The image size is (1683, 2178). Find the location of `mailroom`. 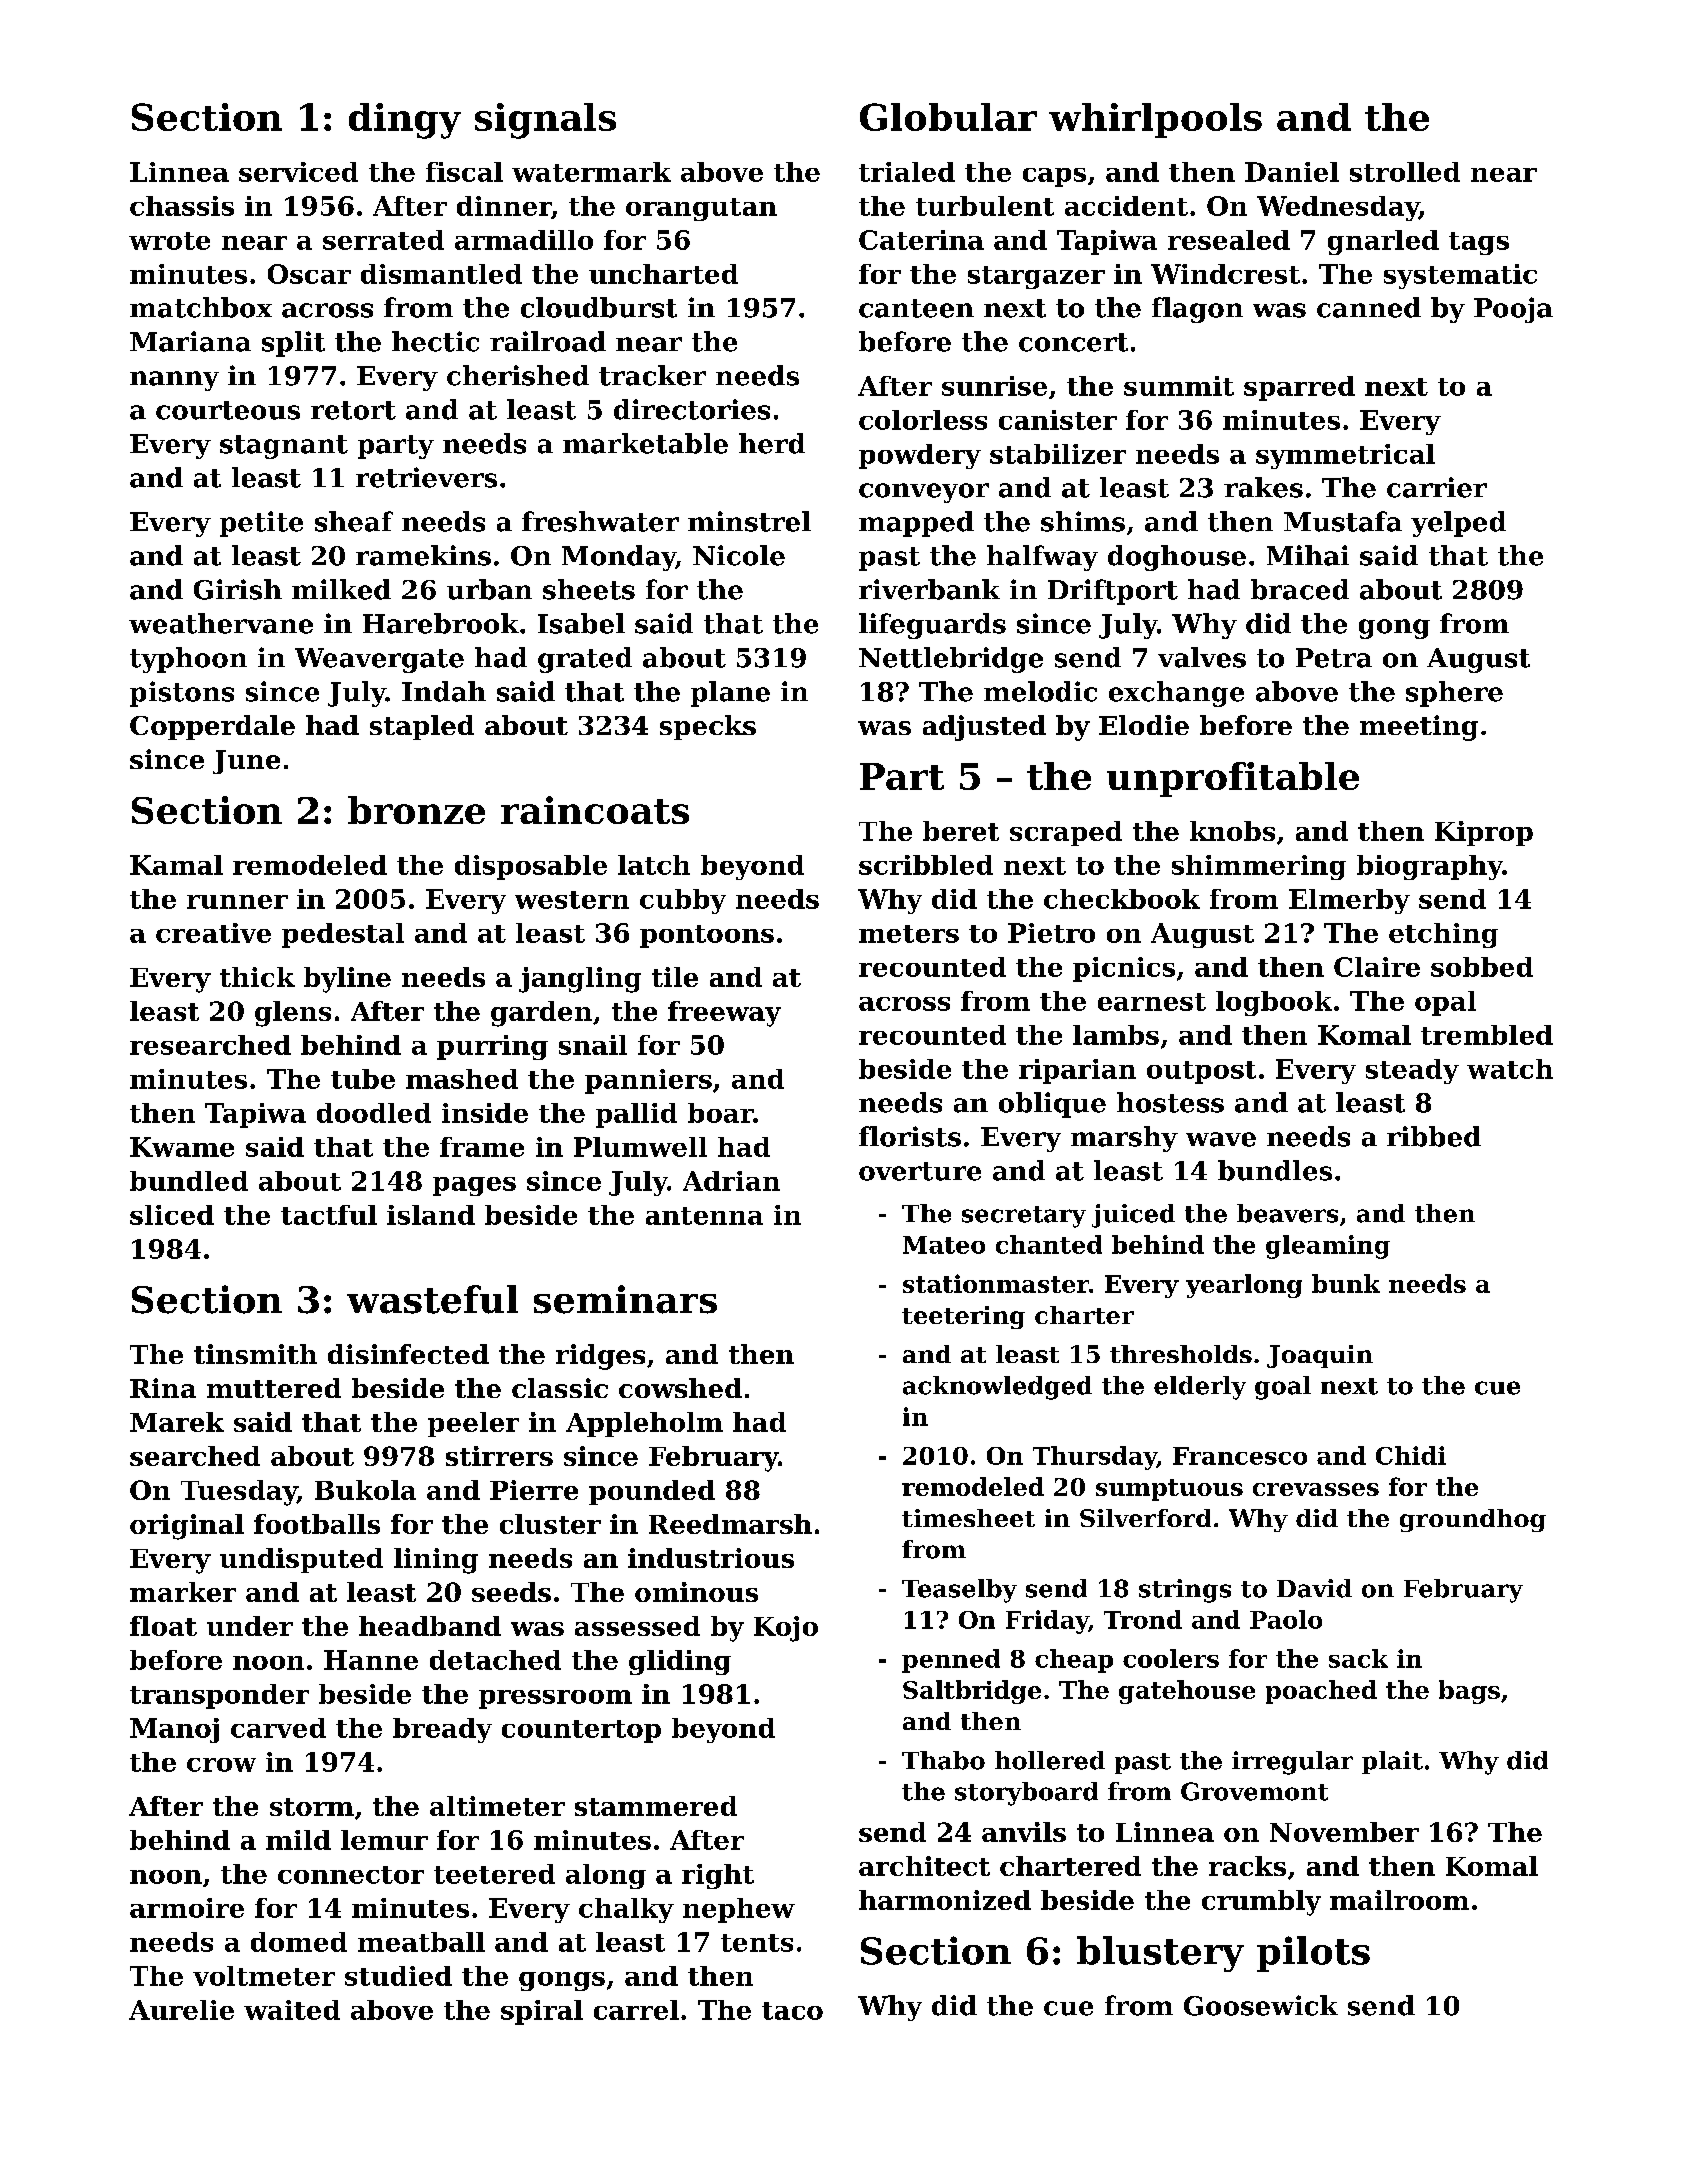

mailroom is located at coordinates (1399, 1900).
